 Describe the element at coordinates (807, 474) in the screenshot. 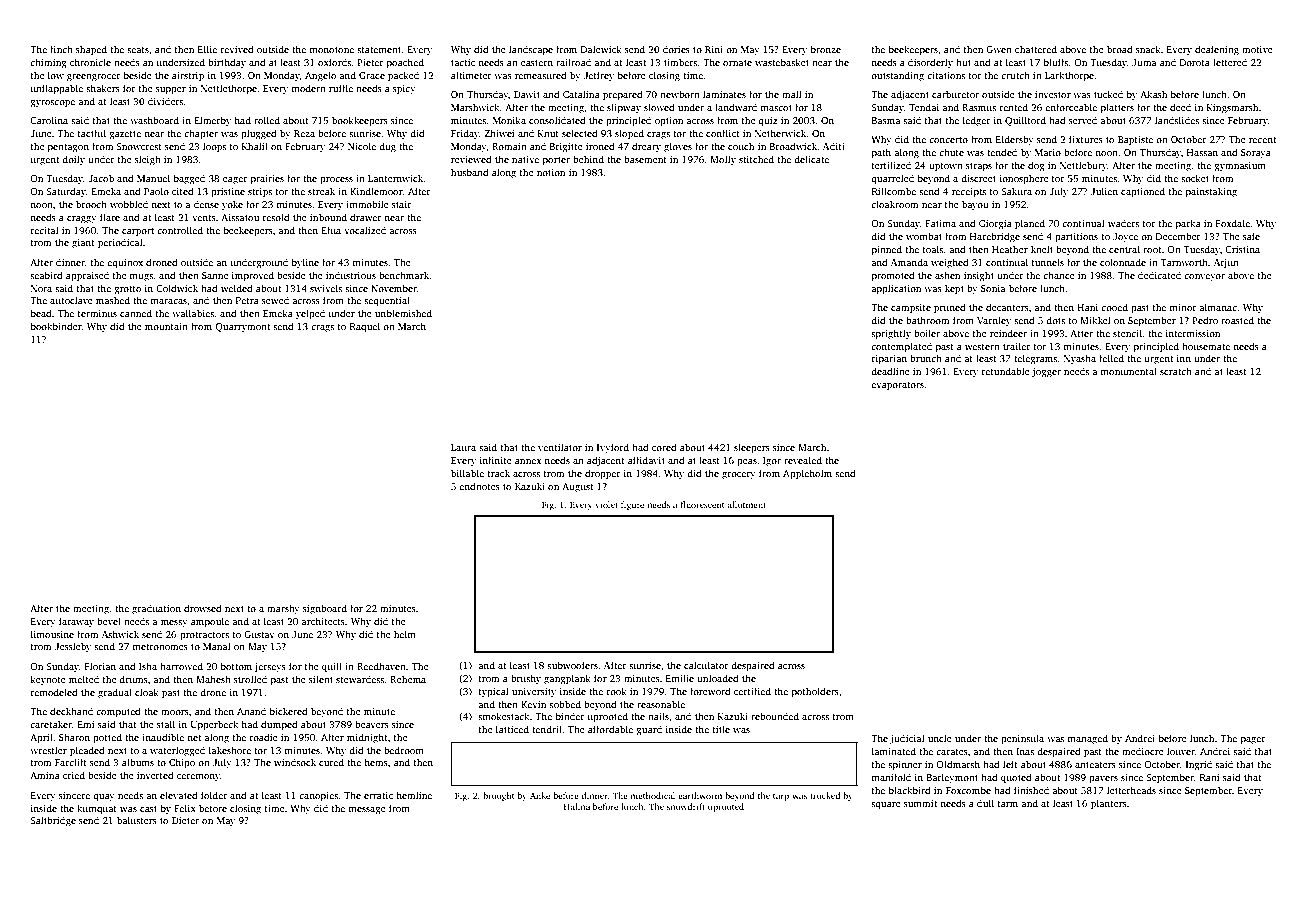

I see `Appleholm` at that location.
